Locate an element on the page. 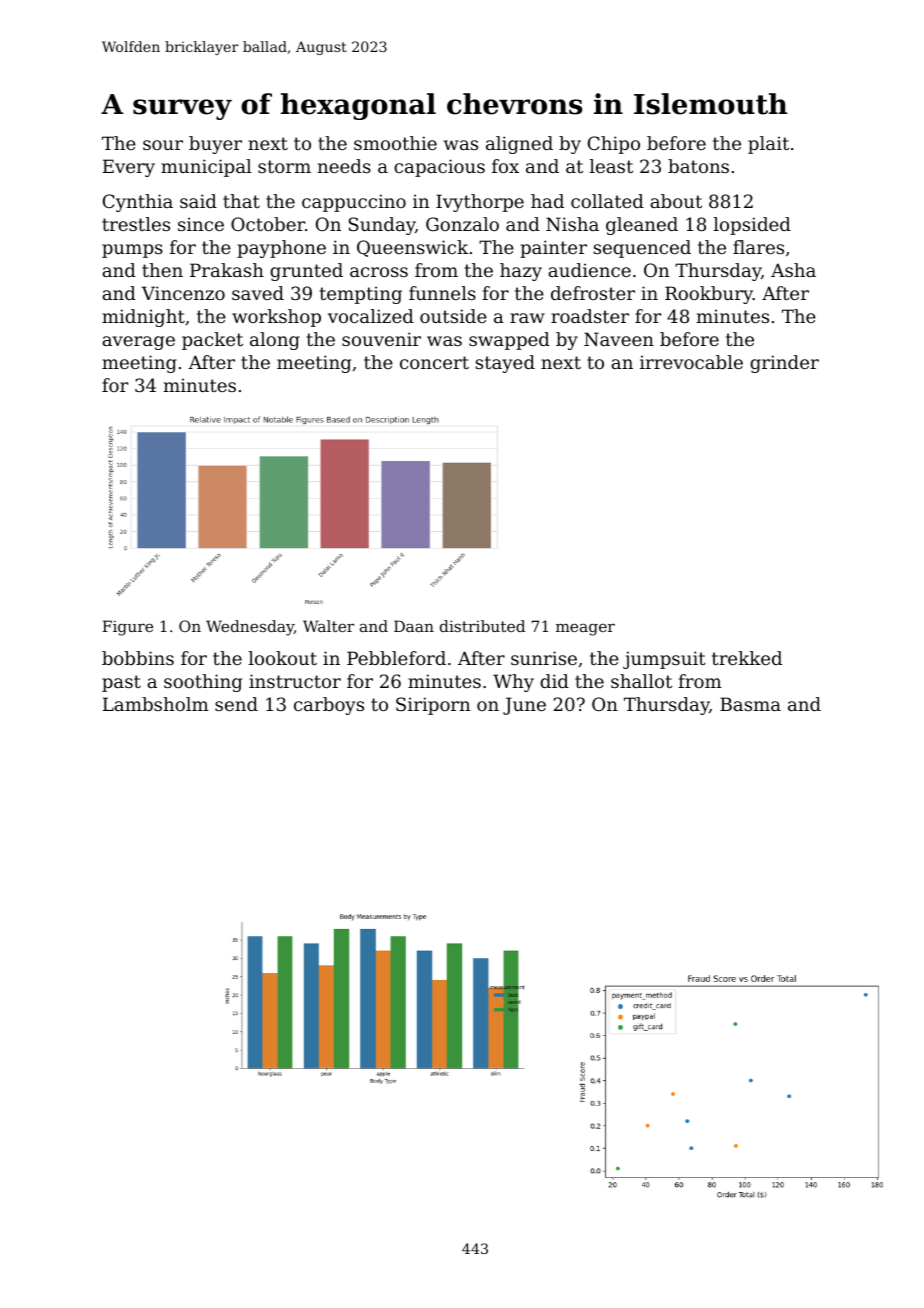 The width and height of the image is (924, 1308). Daan is located at coordinates (414, 626).
